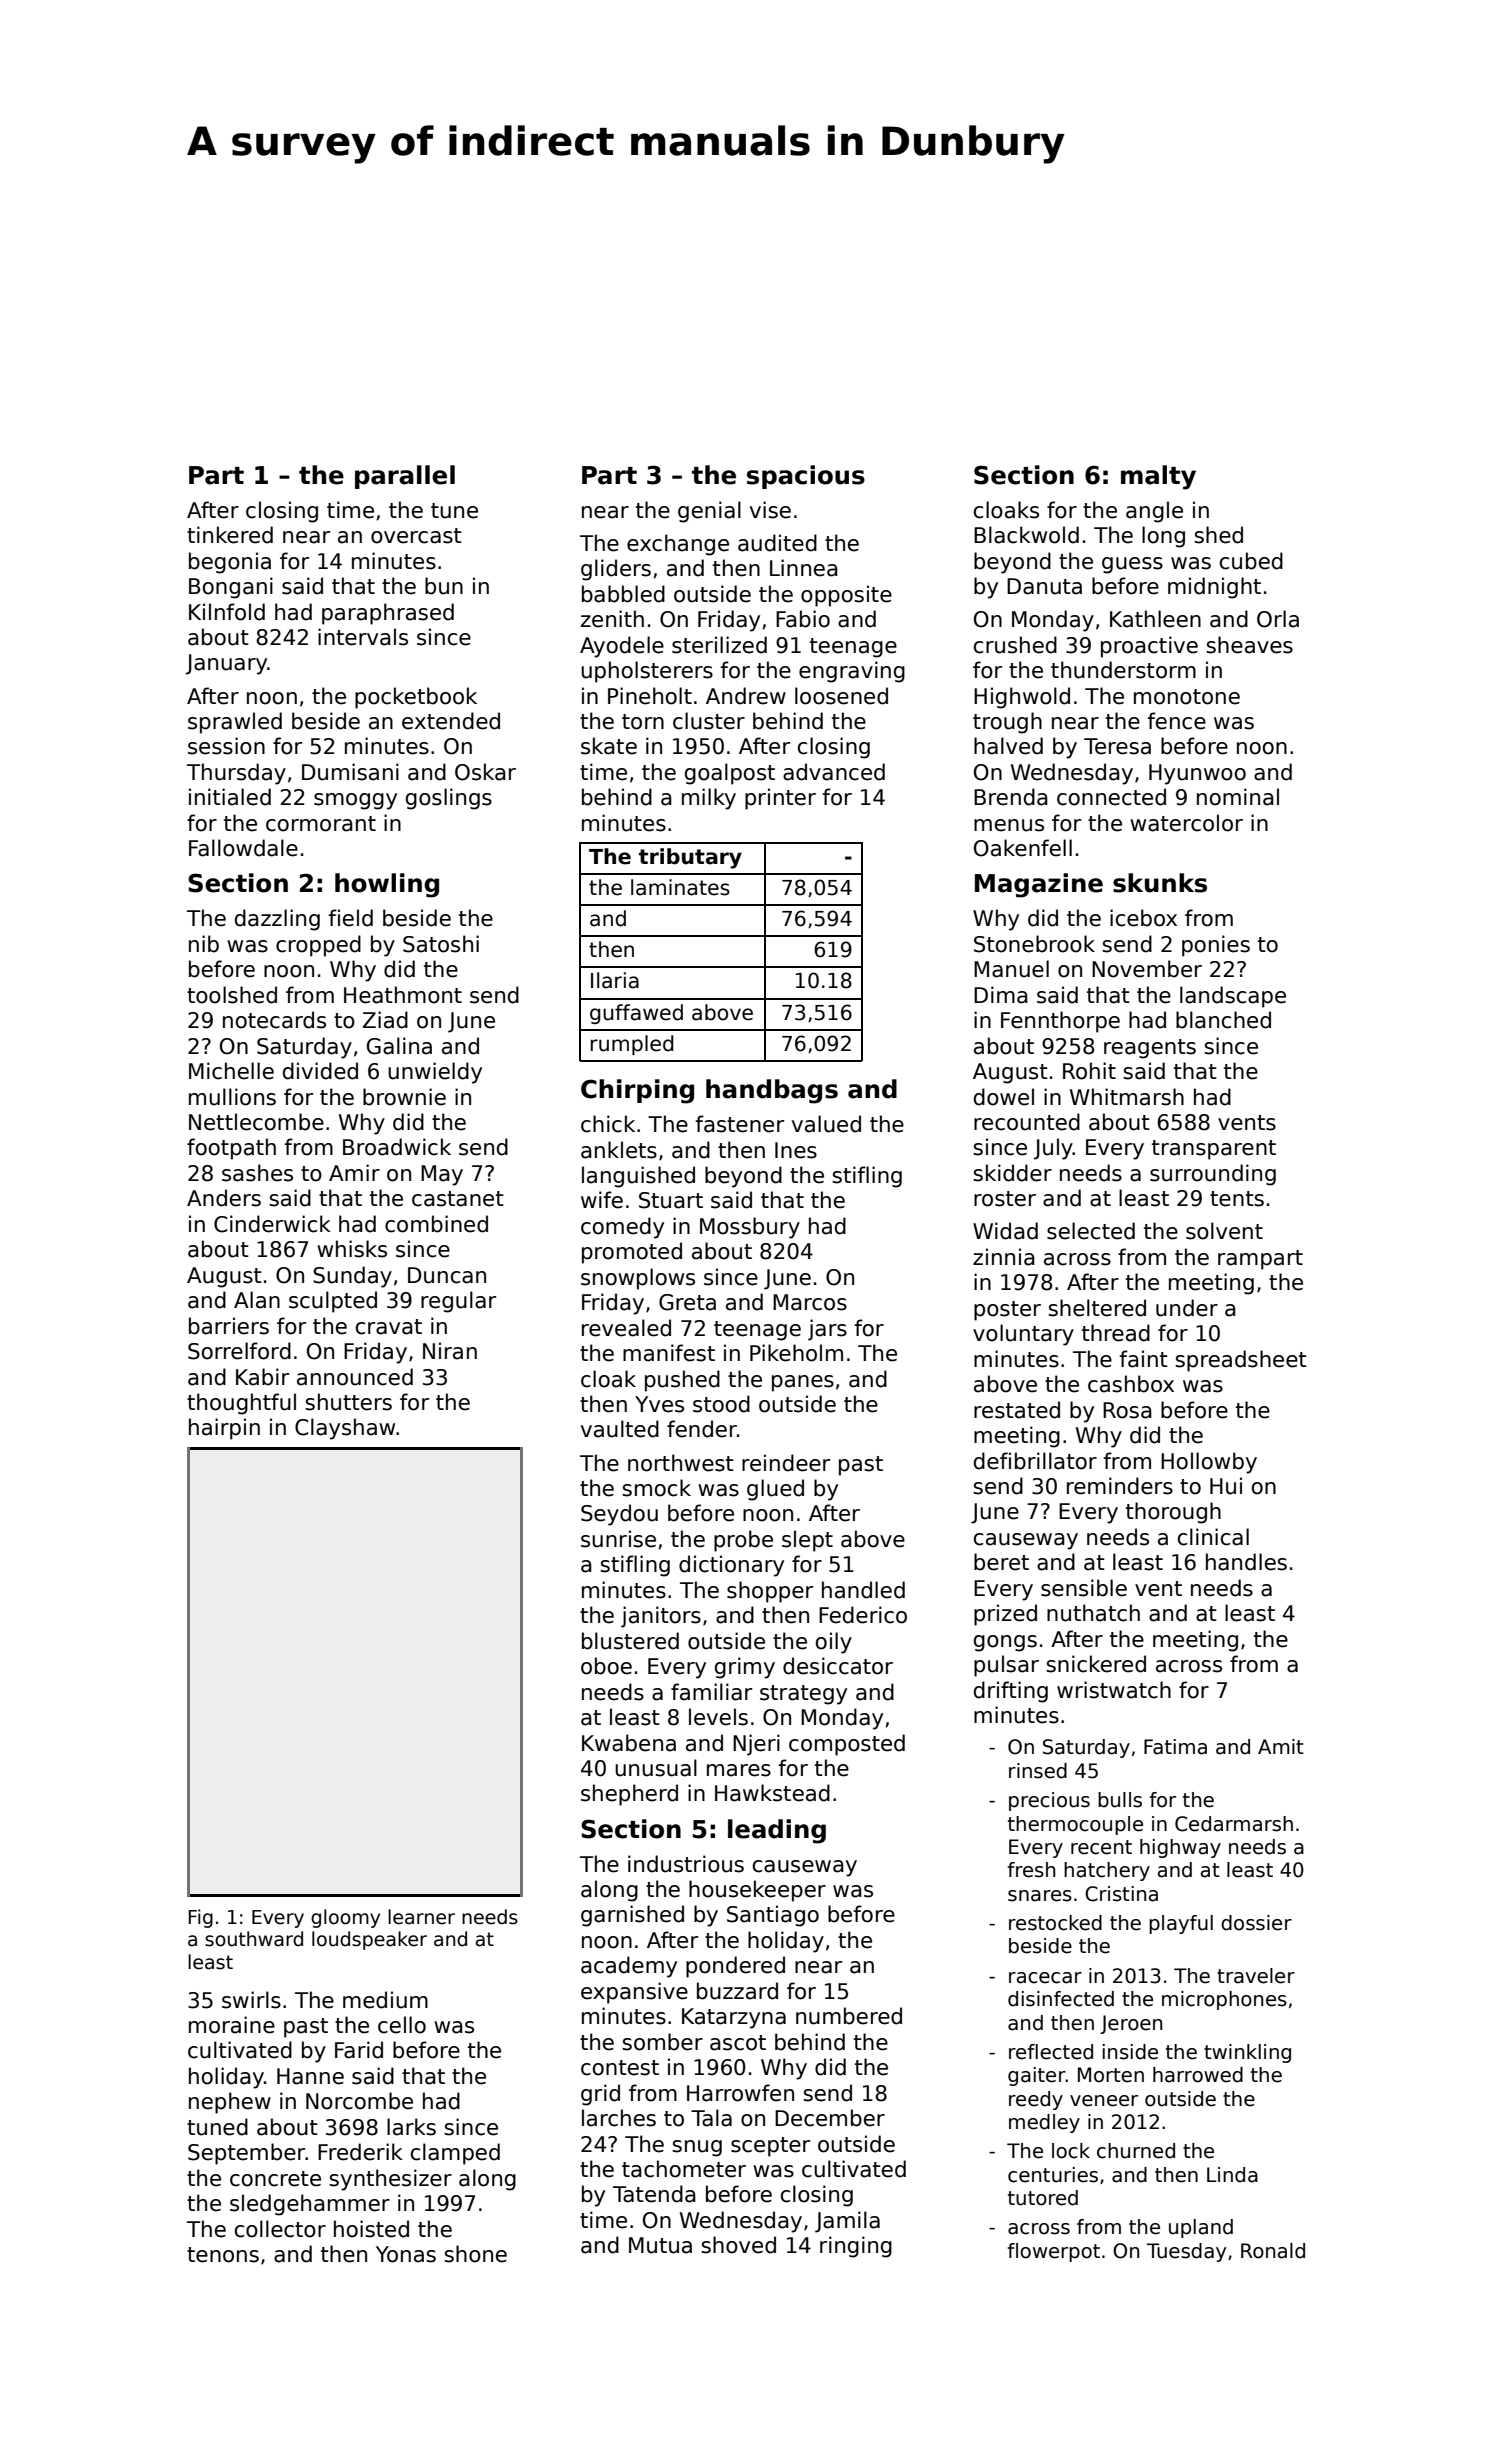 This document has height=2464, width=1496. Describe the element at coordinates (1044, 586) in the document. I see `Danuta` at that location.
